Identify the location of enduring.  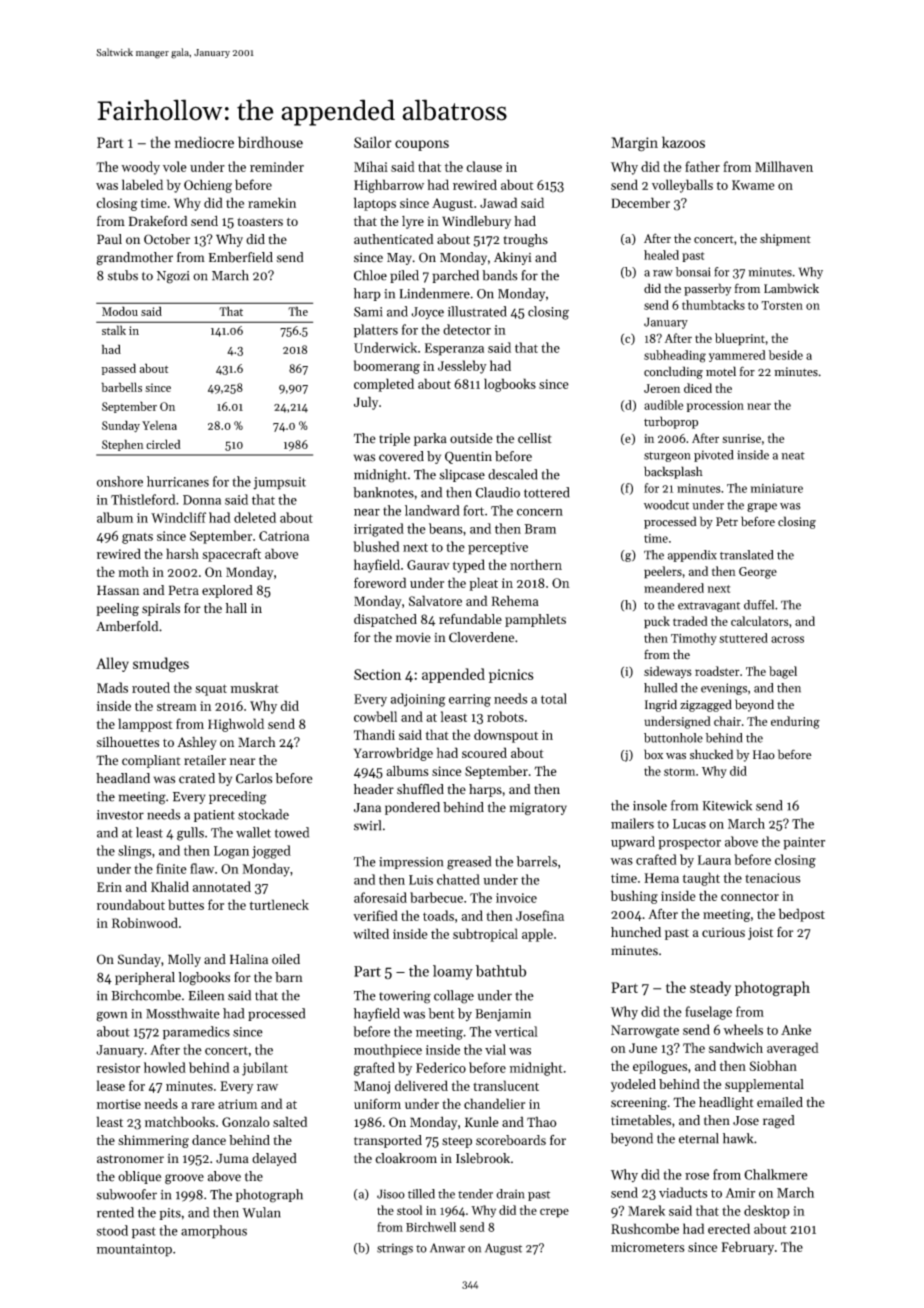
(795, 722).
